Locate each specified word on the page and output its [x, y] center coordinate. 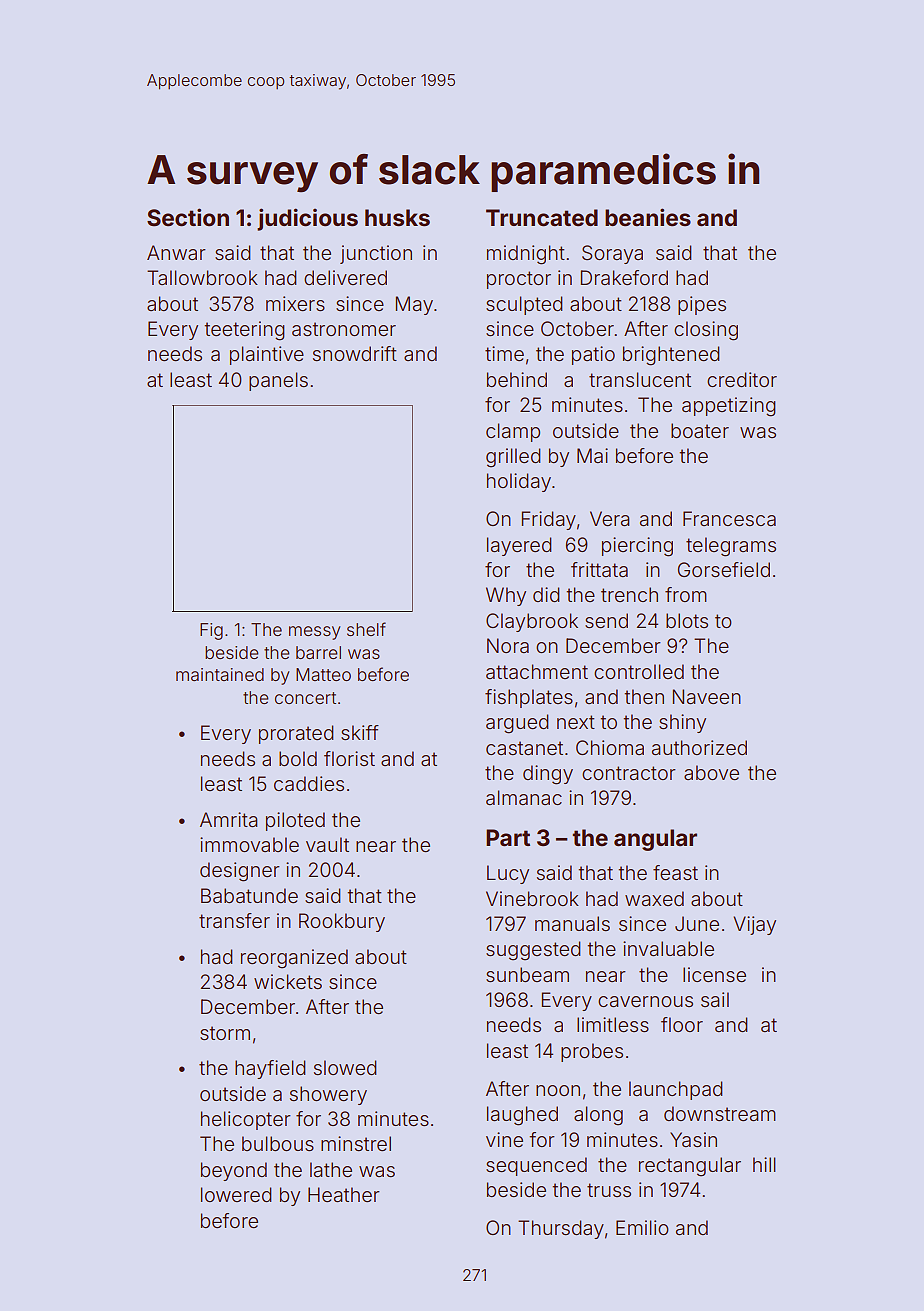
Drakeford [624, 277]
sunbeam [527, 974]
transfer [234, 920]
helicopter [246, 1120]
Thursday [561, 1229]
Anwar [176, 252]
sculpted [524, 305]
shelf [366, 629]
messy [314, 633]
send [606, 620]
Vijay [754, 925]
